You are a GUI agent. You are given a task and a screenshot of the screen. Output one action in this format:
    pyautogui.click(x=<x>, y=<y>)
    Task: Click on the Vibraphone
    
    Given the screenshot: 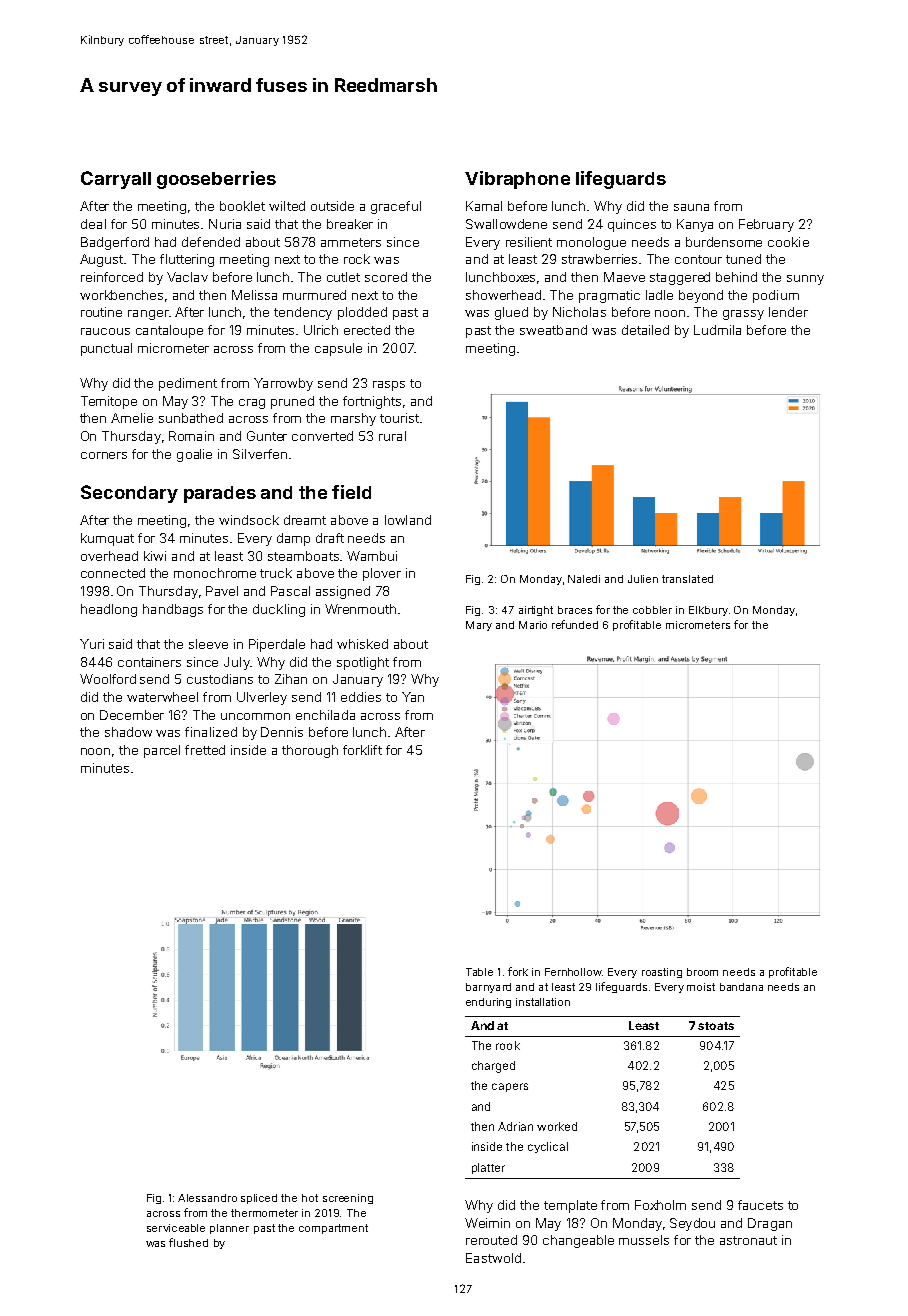 What is the action you would take?
    pyautogui.click(x=517, y=180)
